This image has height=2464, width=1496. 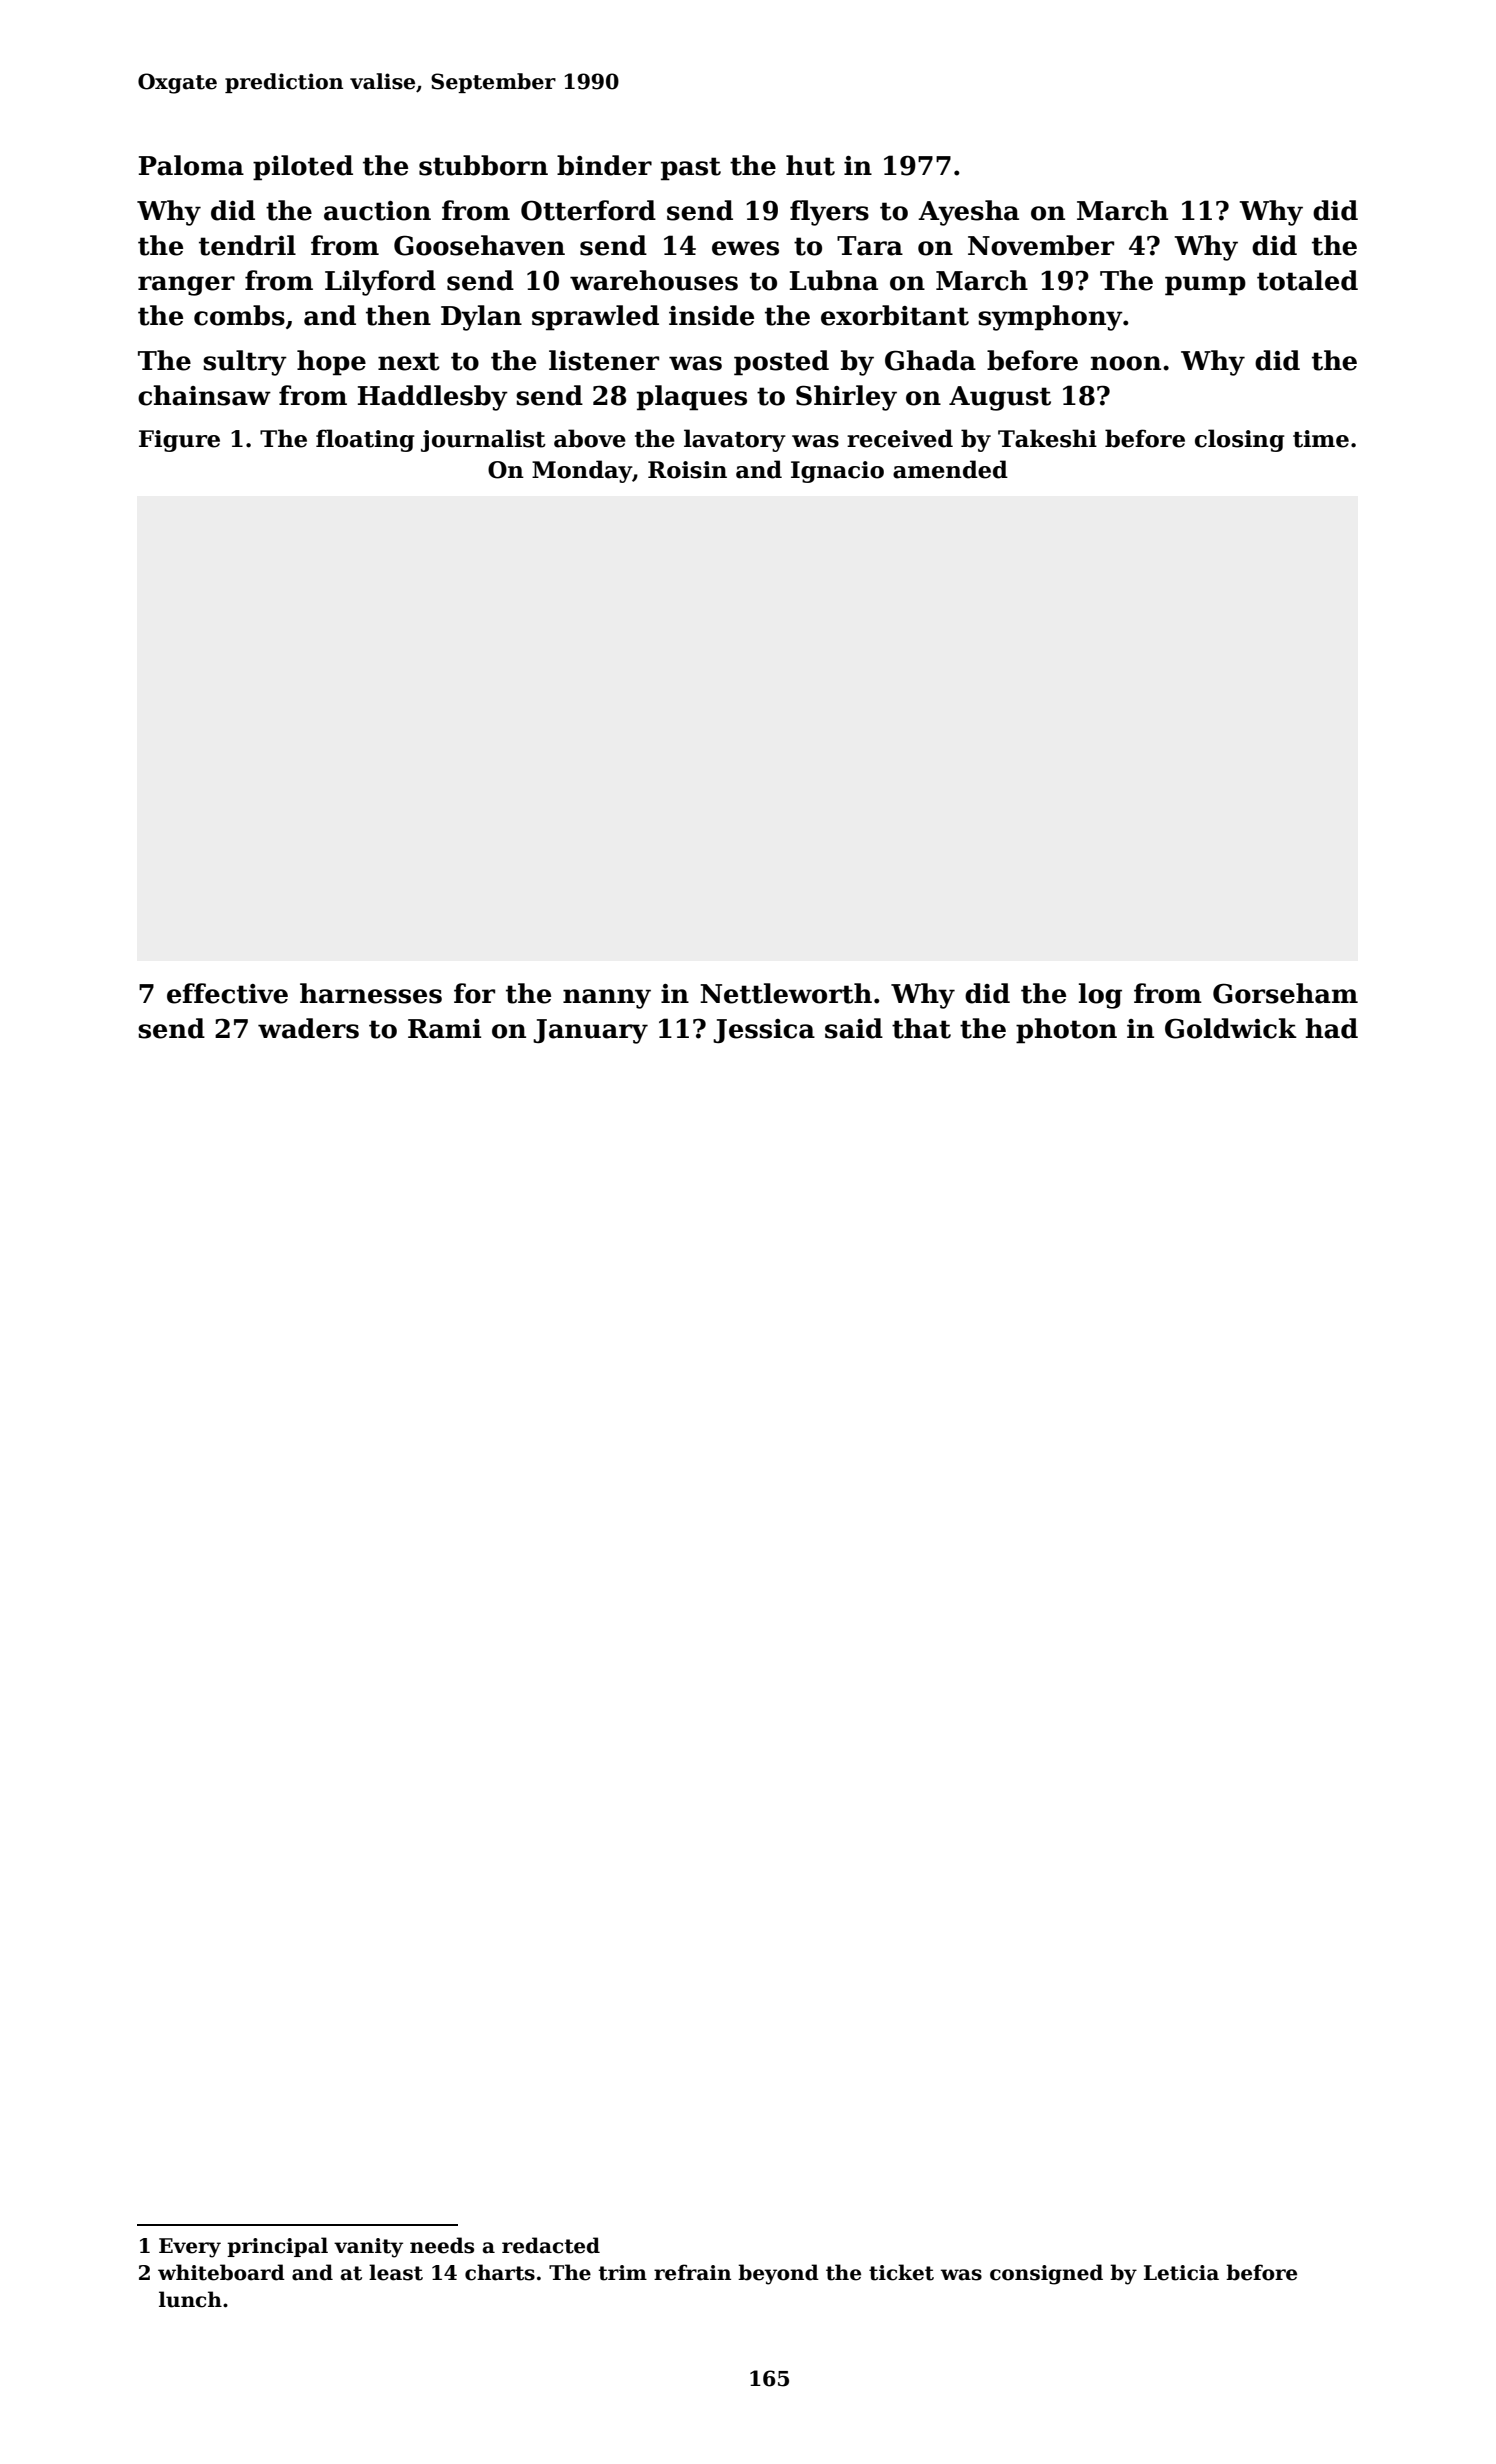 What do you see at coordinates (308, 1028) in the image?
I see `waders` at bounding box center [308, 1028].
